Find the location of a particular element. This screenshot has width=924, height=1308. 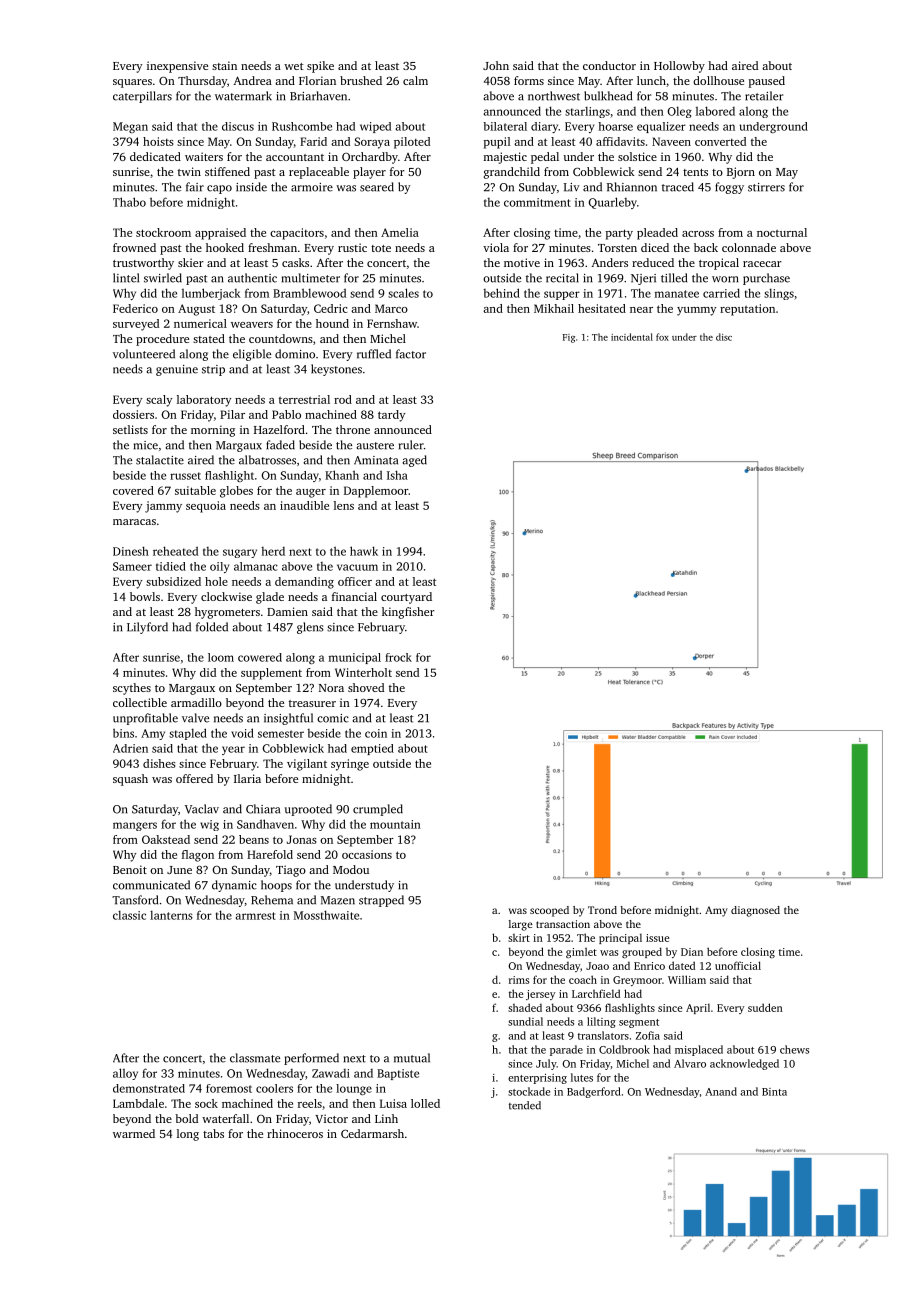

Trond is located at coordinates (602, 910).
